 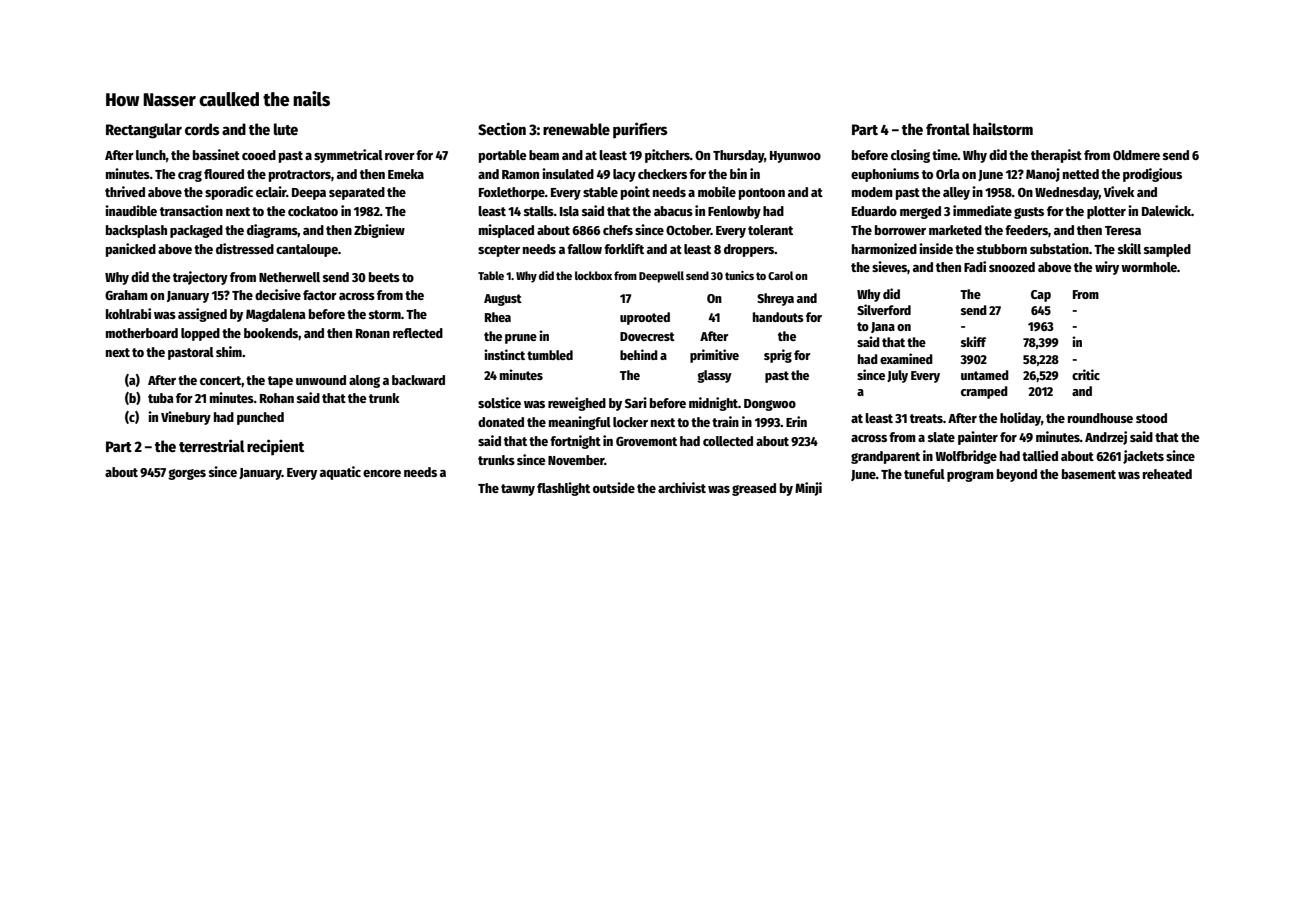 What do you see at coordinates (186, 418) in the image?
I see `Vinebury` at bounding box center [186, 418].
